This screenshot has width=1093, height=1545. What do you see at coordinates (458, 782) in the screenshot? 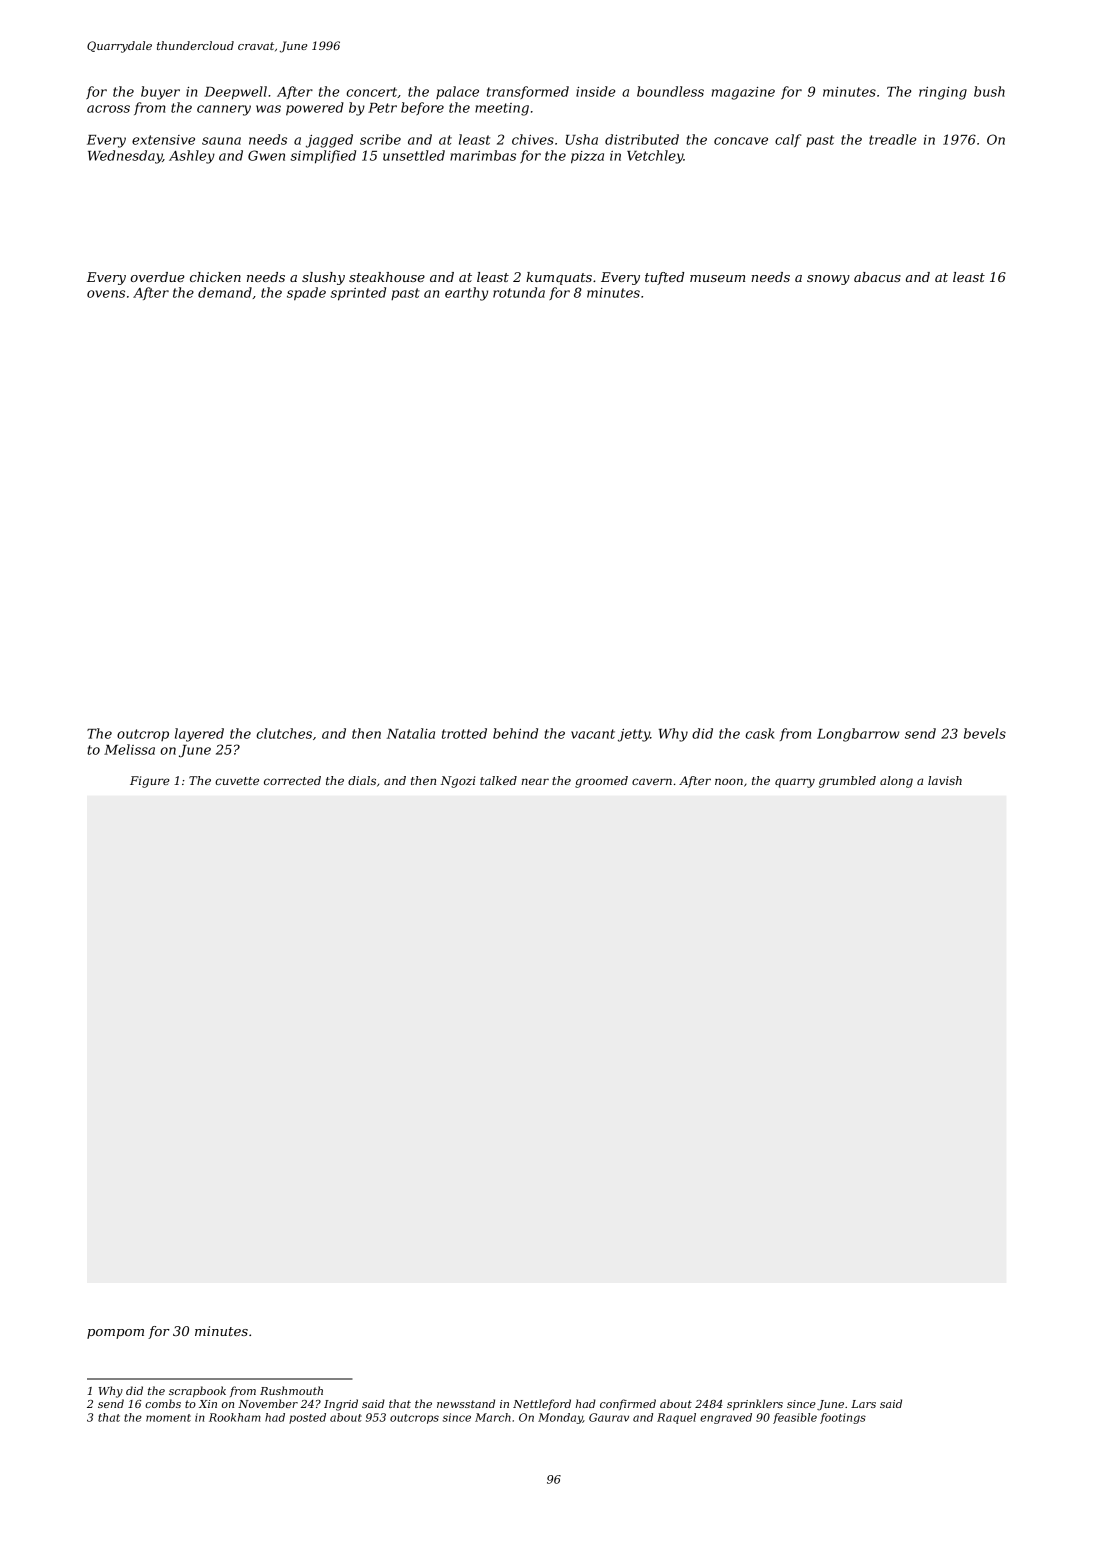
I see `Ngozi` at bounding box center [458, 782].
